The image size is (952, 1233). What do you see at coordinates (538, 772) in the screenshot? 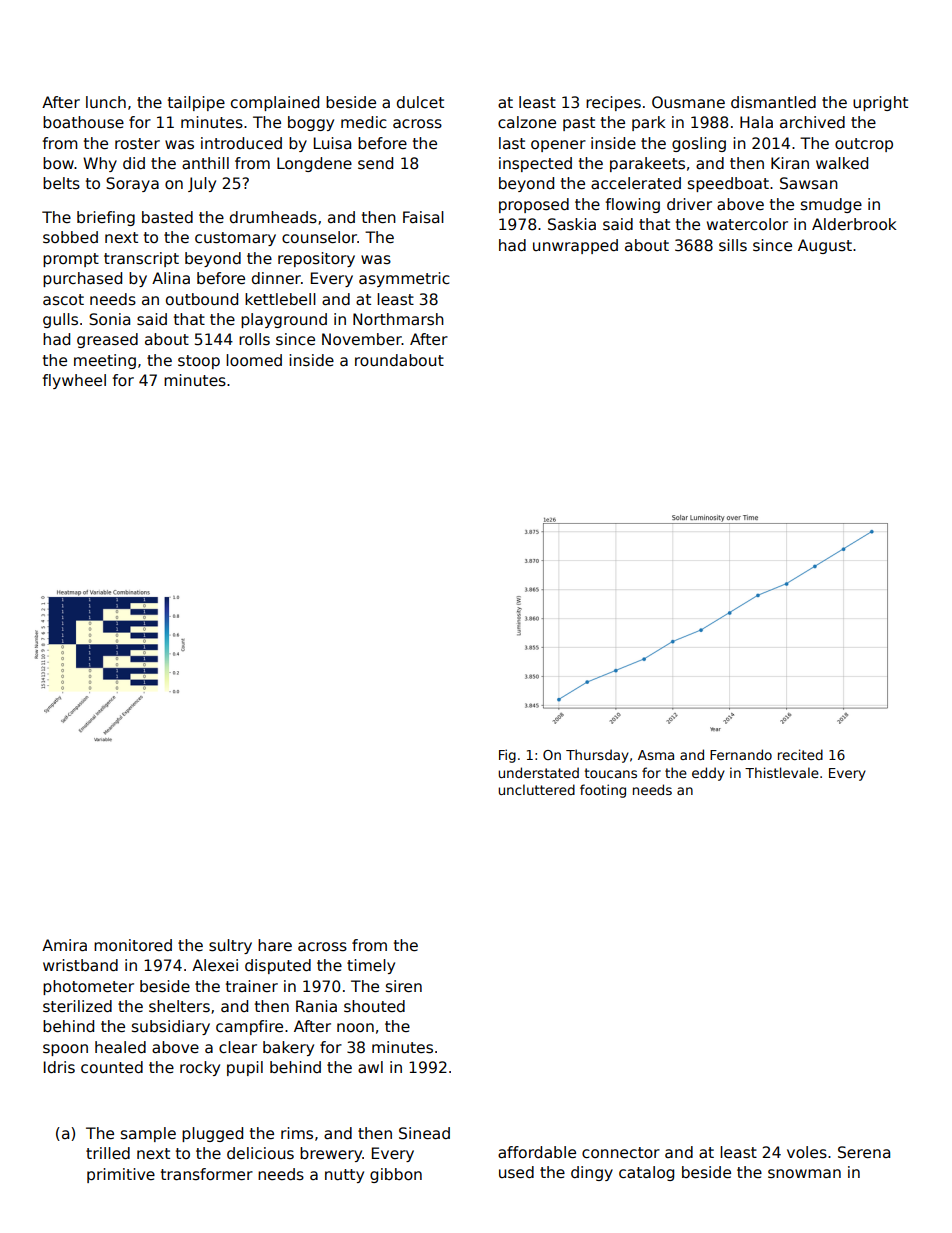
I see `understated` at bounding box center [538, 772].
